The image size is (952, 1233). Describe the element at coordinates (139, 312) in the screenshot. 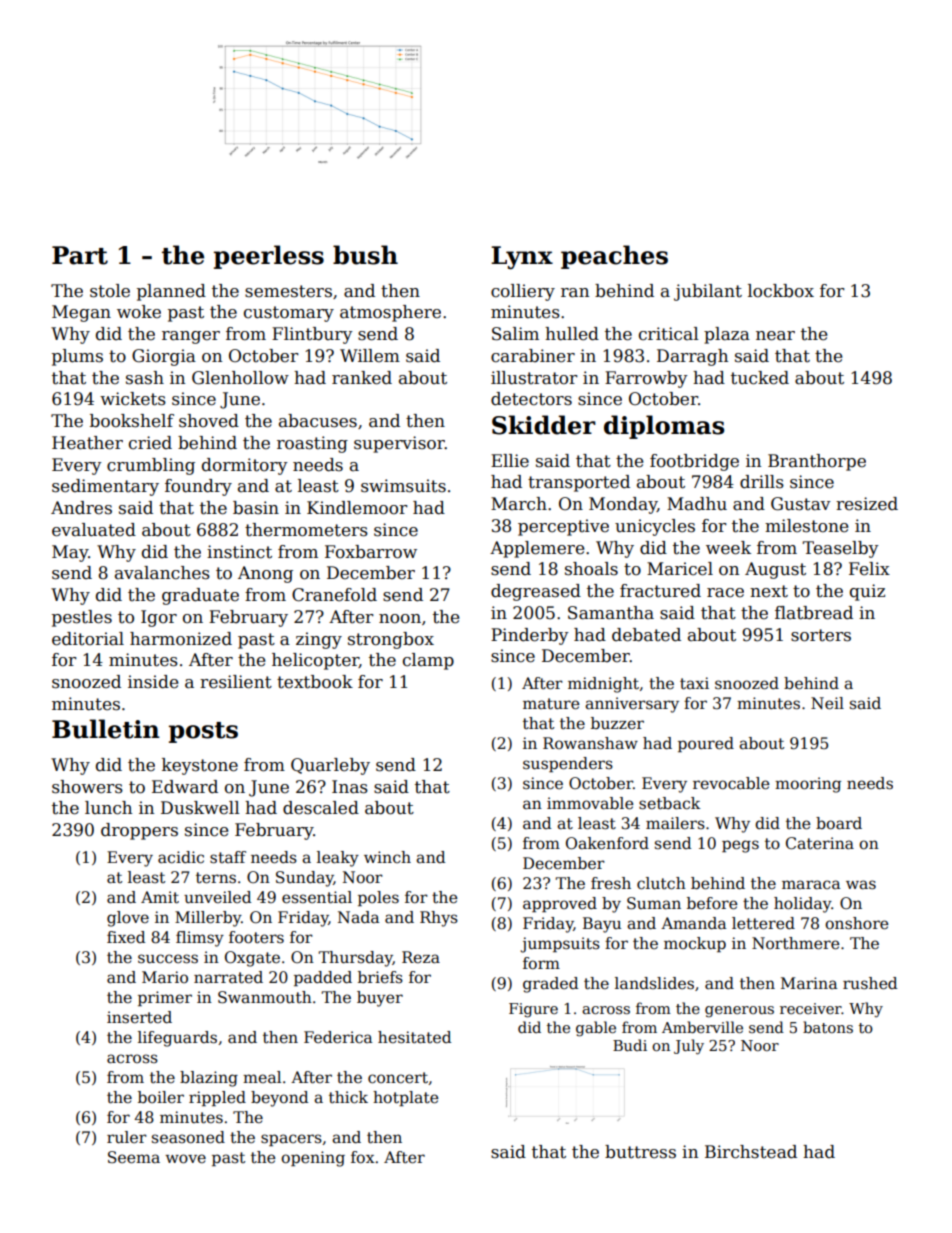

I see `woke` at that location.
